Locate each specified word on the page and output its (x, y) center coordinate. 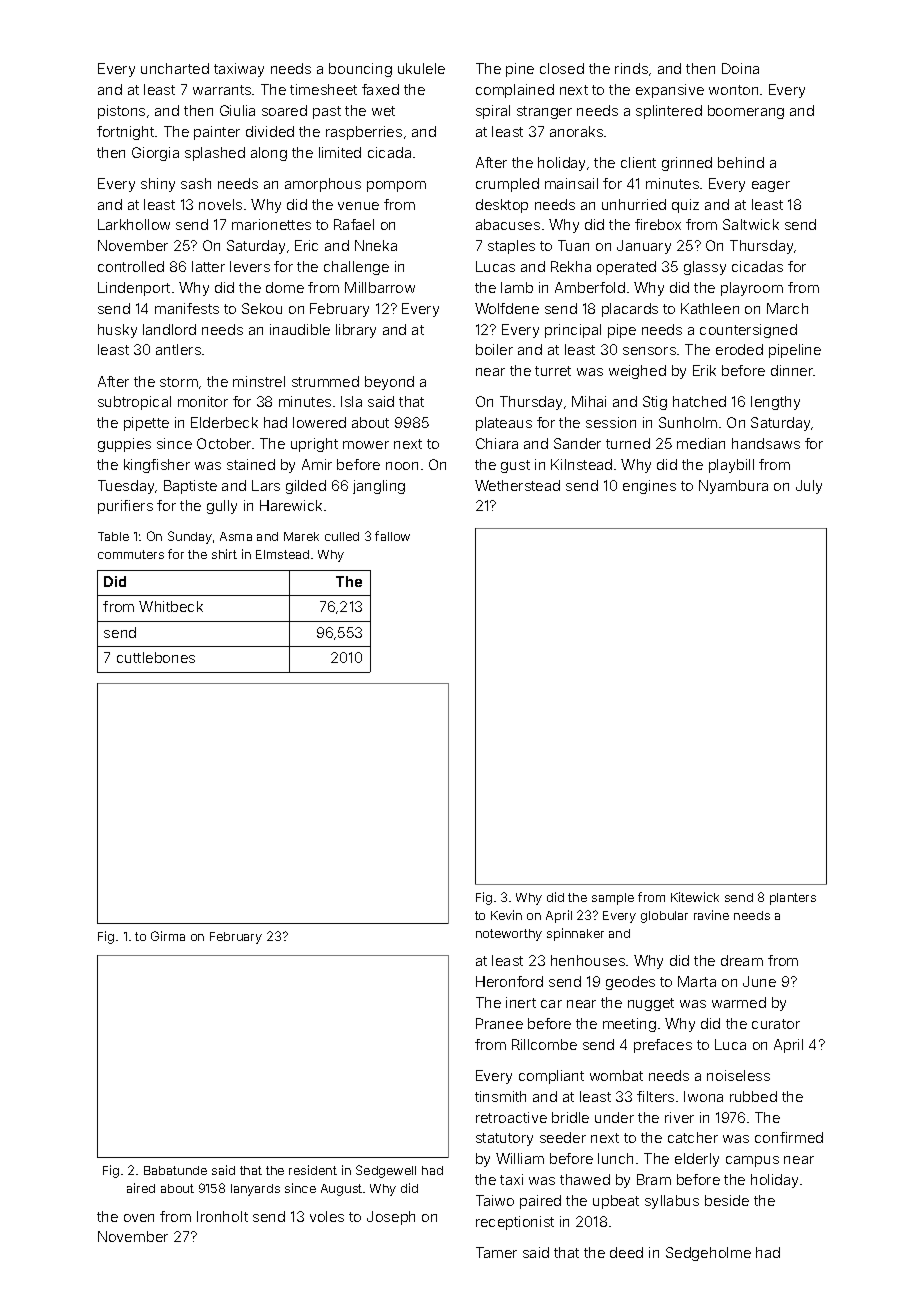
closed (562, 68)
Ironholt (222, 1216)
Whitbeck (171, 606)
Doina (740, 68)
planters (793, 899)
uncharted (175, 68)
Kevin (506, 915)
